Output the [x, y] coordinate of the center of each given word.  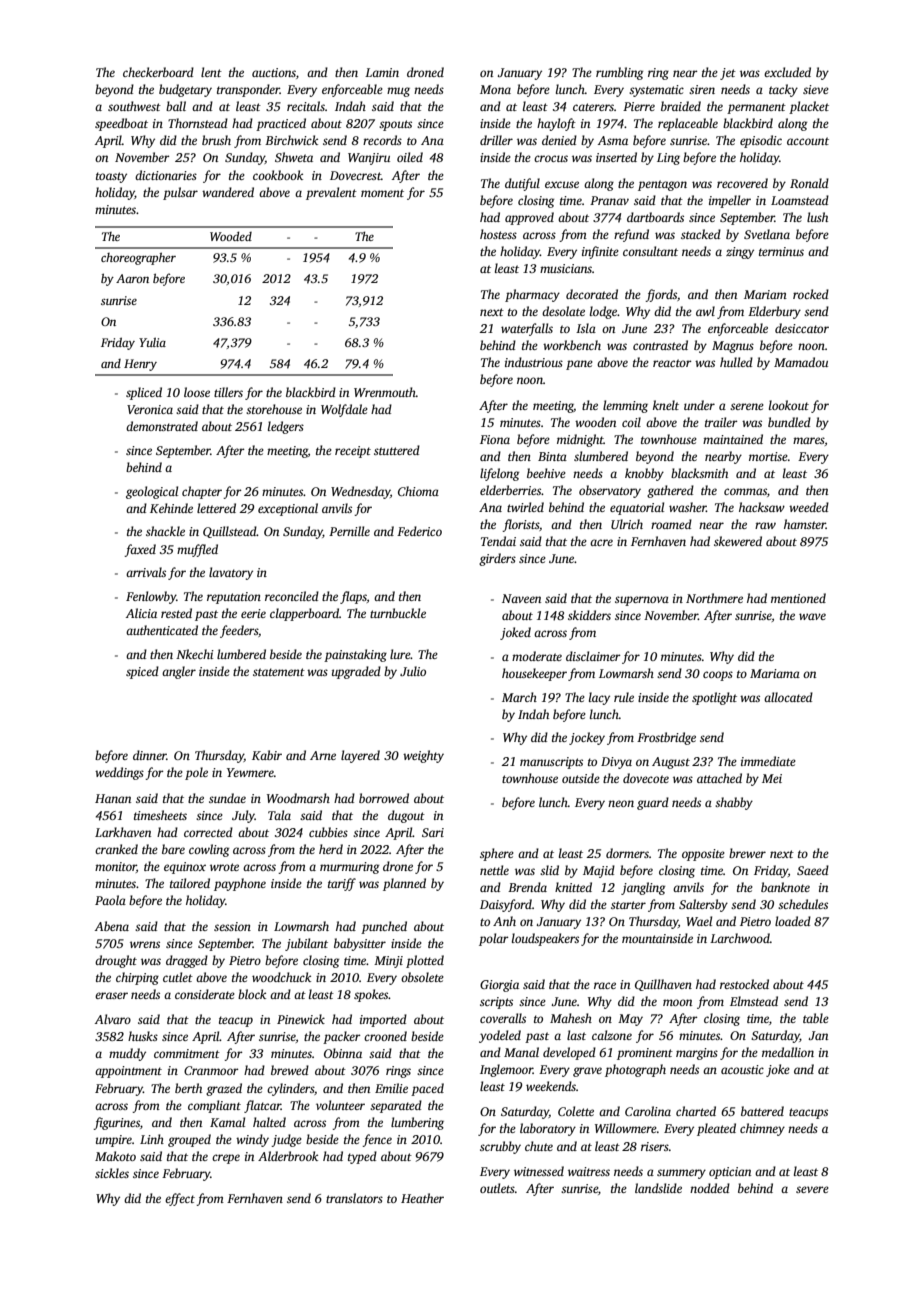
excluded [787, 72]
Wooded [231, 236]
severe [812, 1189]
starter [628, 905]
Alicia [141, 613]
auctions [274, 72]
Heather [422, 1198]
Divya [616, 763]
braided [681, 106]
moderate [537, 656]
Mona [495, 89]
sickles [112, 1173]
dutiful [522, 184]
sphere [497, 854]
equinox [185, 868]
